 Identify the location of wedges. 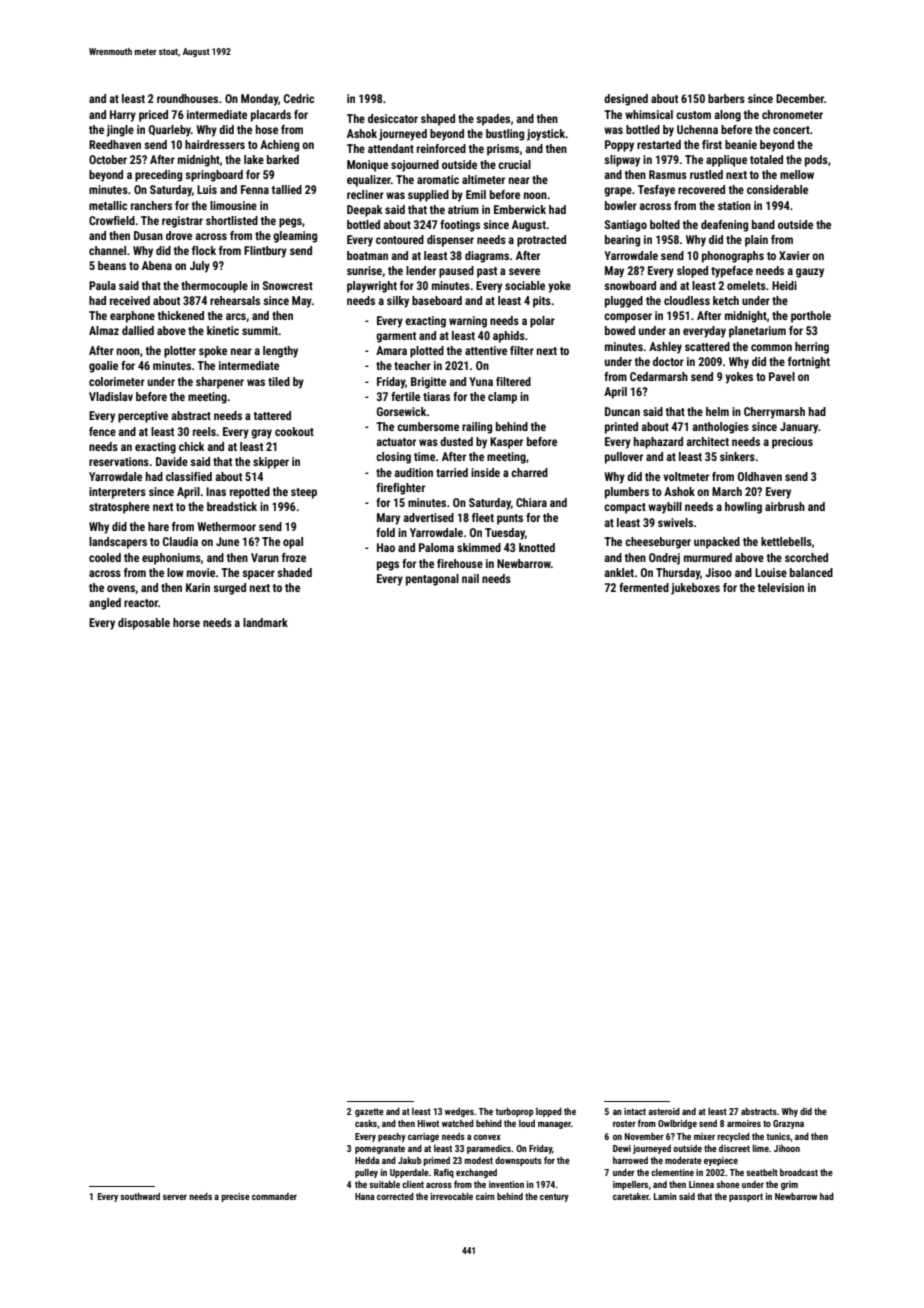
(459, 1112).
